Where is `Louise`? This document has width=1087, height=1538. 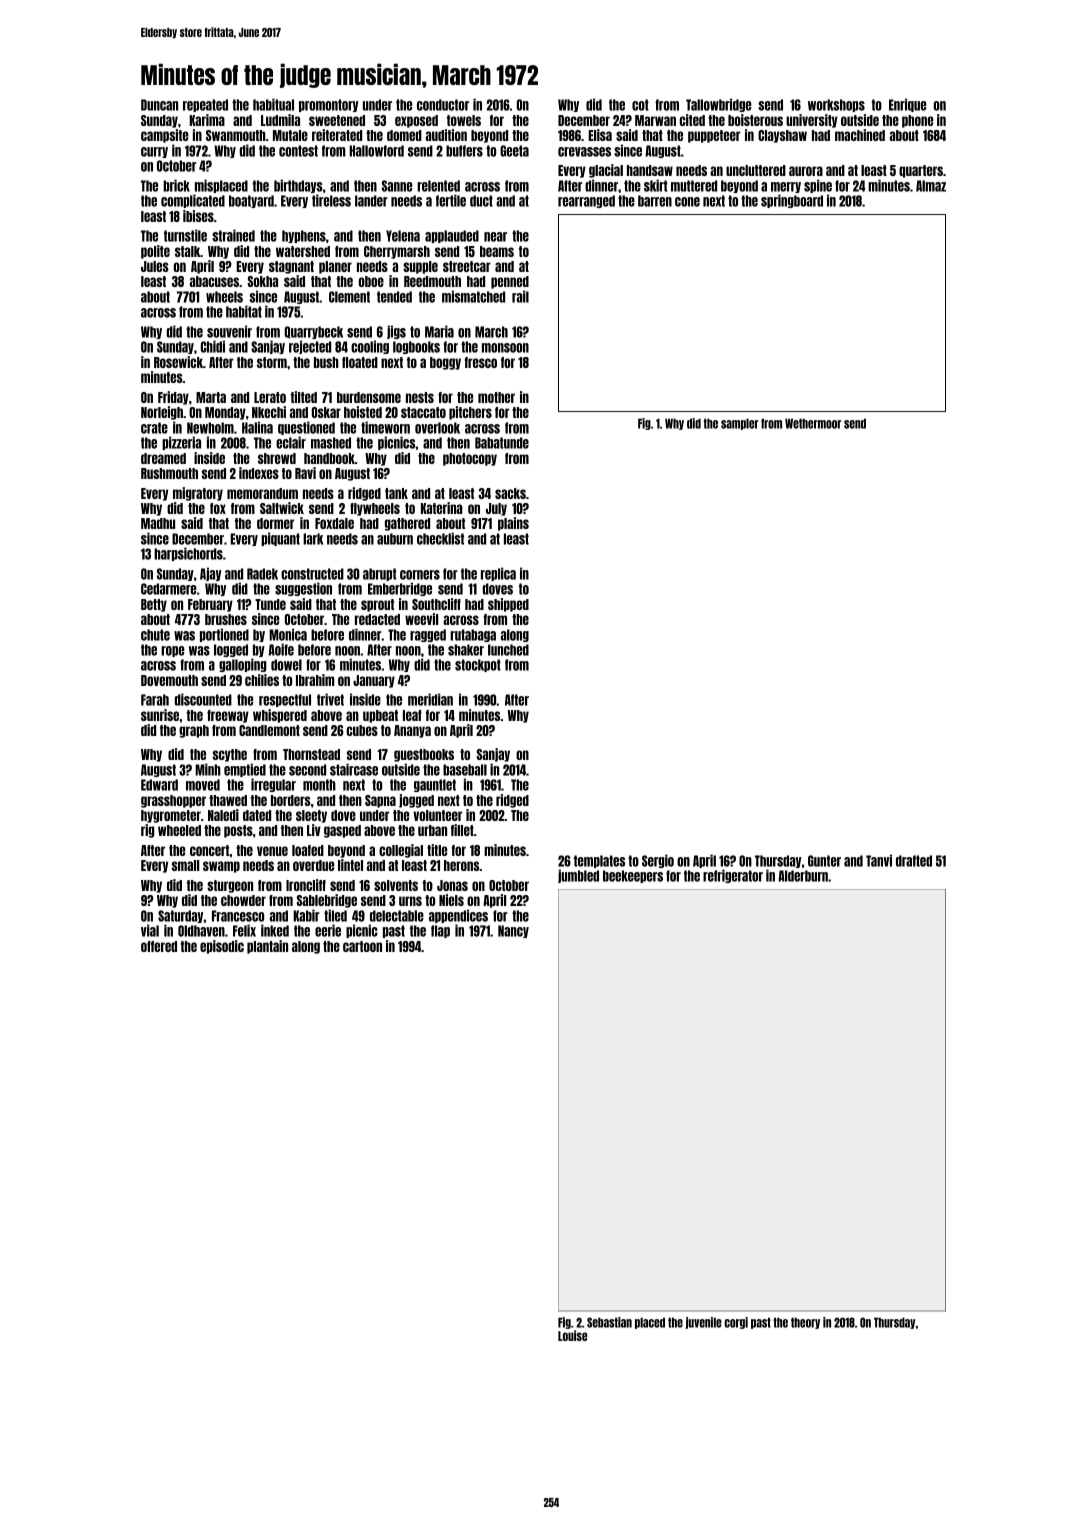
Louise is located at coordinates (572, 1335).
